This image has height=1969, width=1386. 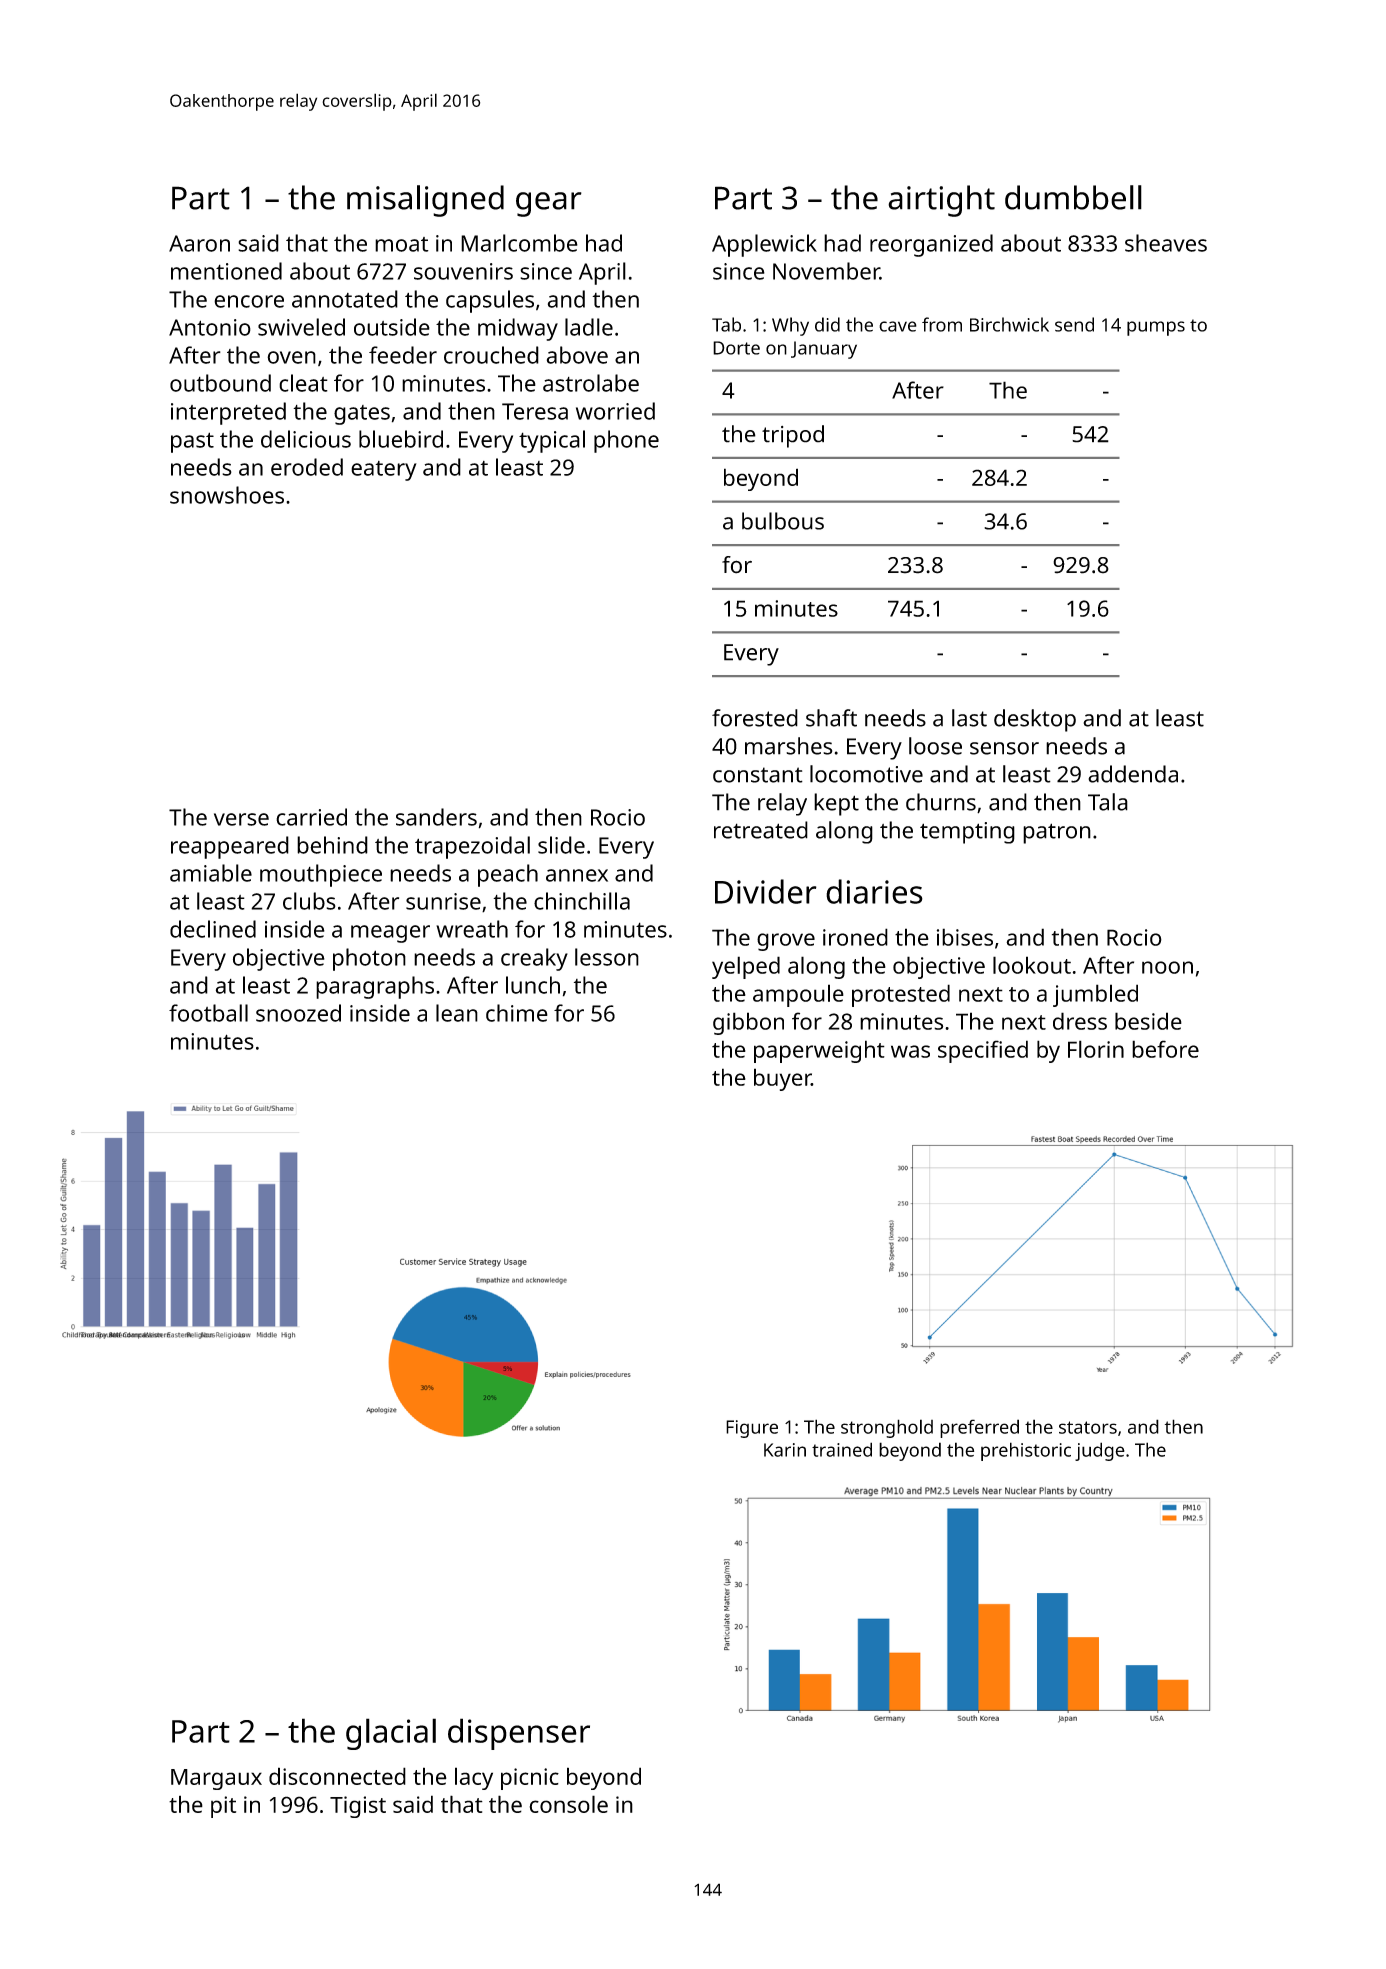 I want to click on forested, so click(x=755, y=718).
